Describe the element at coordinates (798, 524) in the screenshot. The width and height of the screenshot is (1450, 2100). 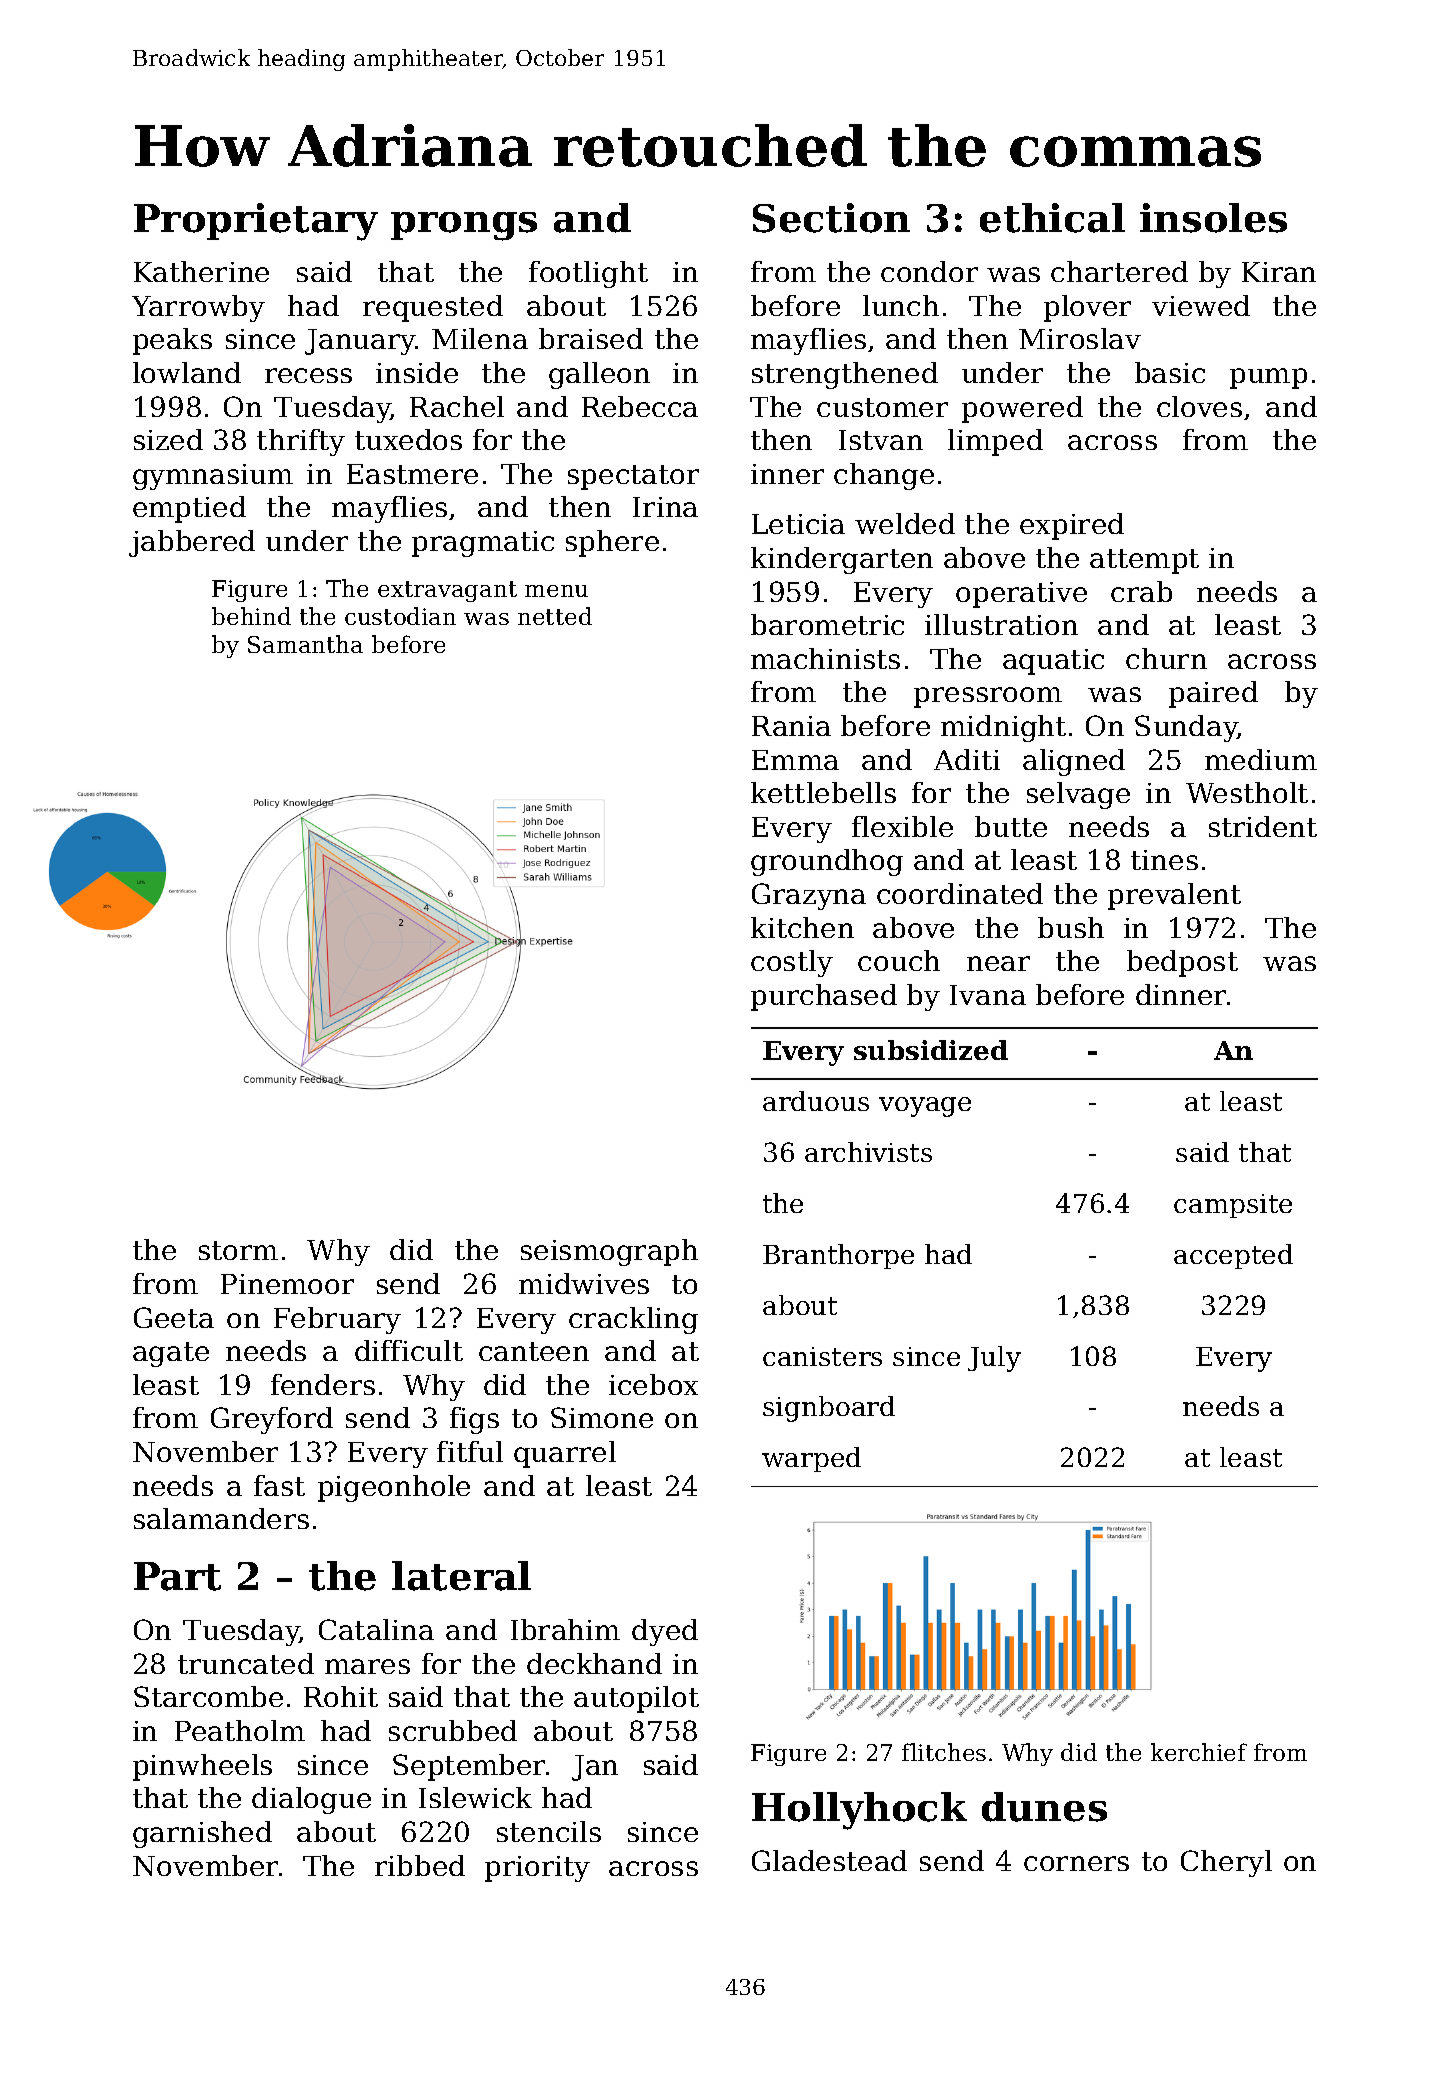
I see `Leticia` at that location.
